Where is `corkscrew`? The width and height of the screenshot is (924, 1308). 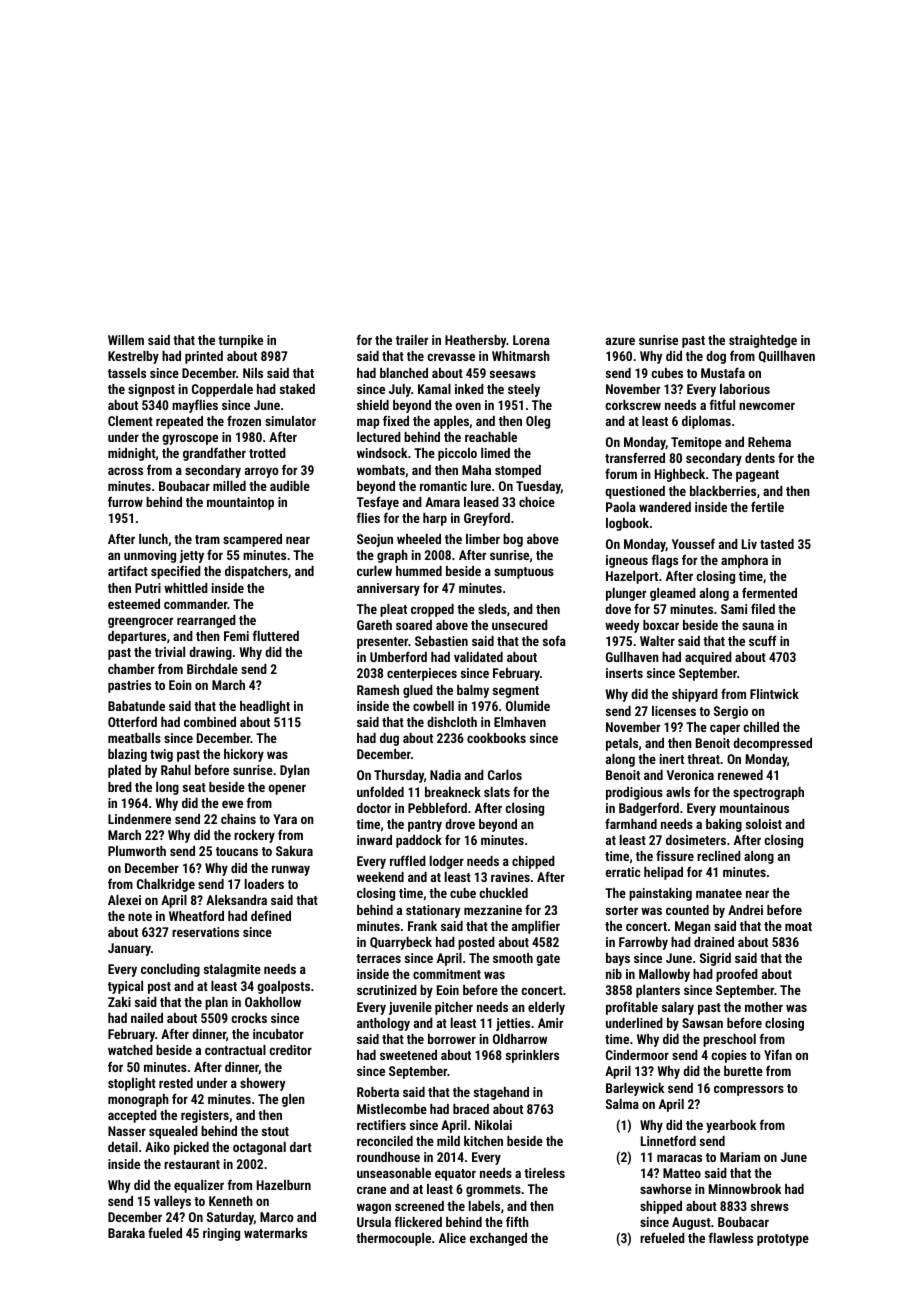 corkscrew is located at coordinates (633, 405).
